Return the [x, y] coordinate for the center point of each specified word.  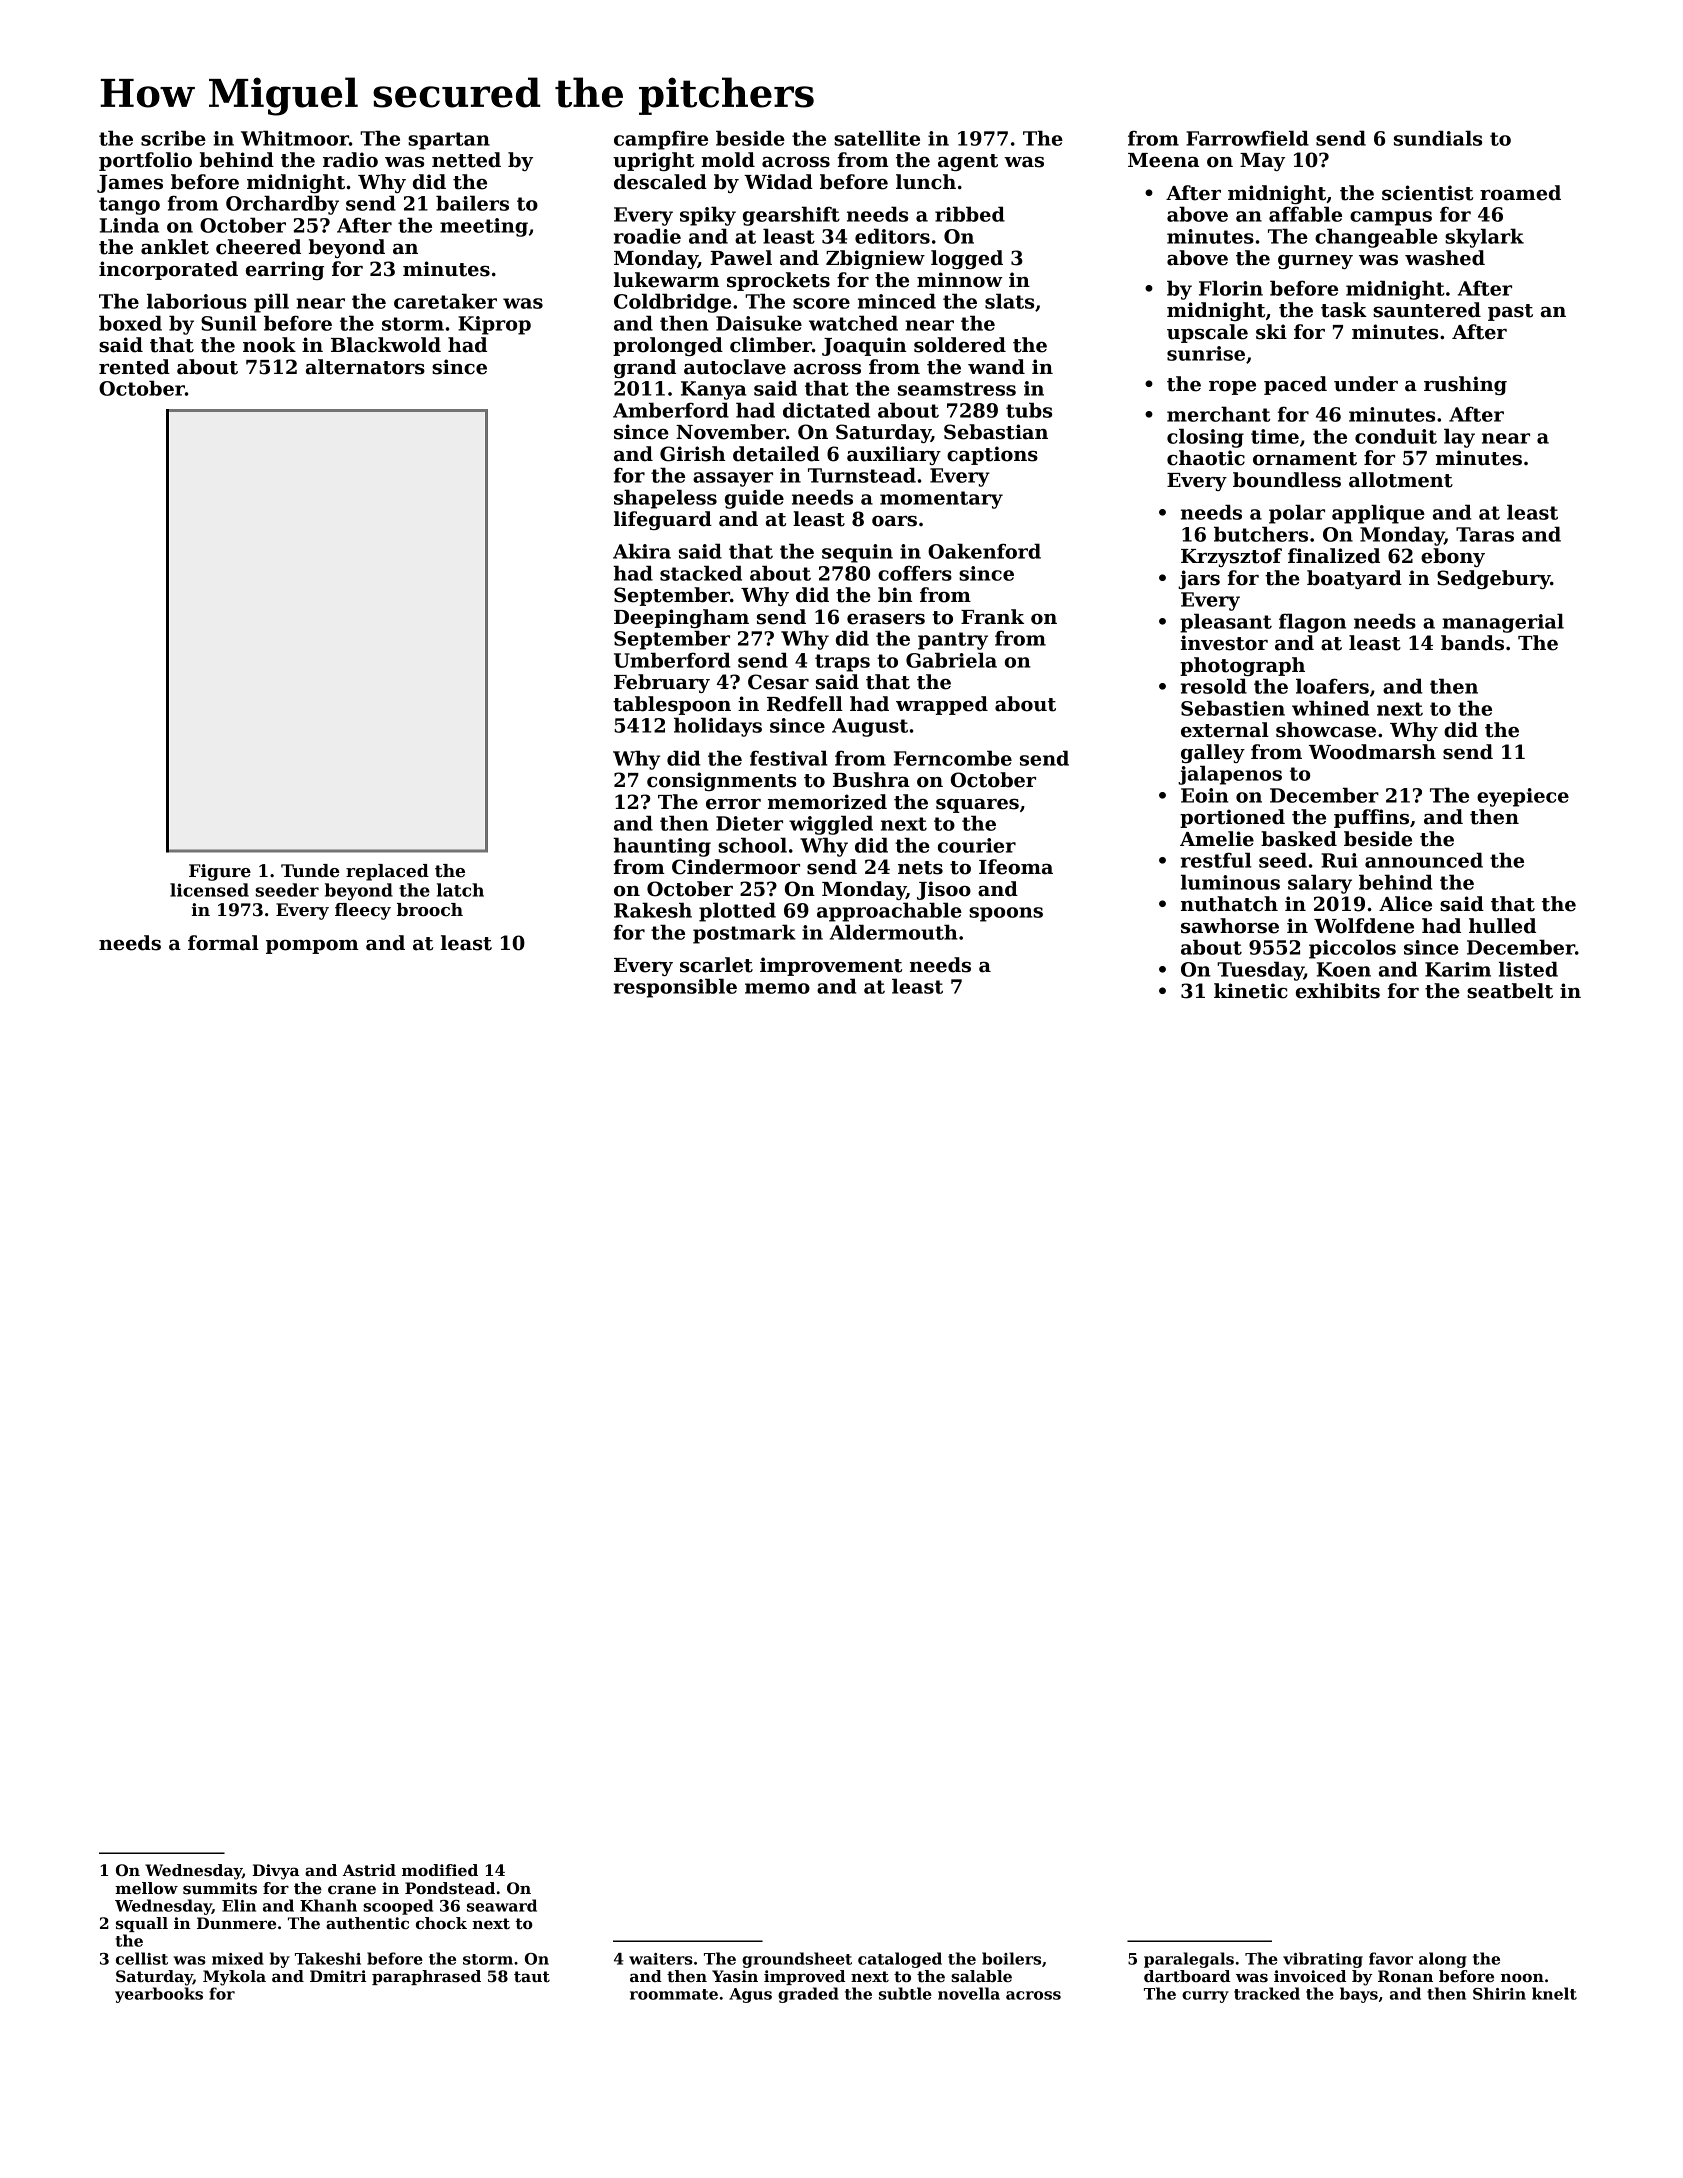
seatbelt [1510, 991]
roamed [1520, 193]
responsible [675, 988]
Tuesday [1260, 971]
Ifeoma [1016, 867]
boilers [1011, 1958]
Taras [1485, 534]
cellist [142, 1958]
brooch [430, 910]
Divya [276, 1872]
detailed [776, 454]
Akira [642, 551]
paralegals [1189, 1960]
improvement [831, 966]
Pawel [741, 258]
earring [285, 270]
